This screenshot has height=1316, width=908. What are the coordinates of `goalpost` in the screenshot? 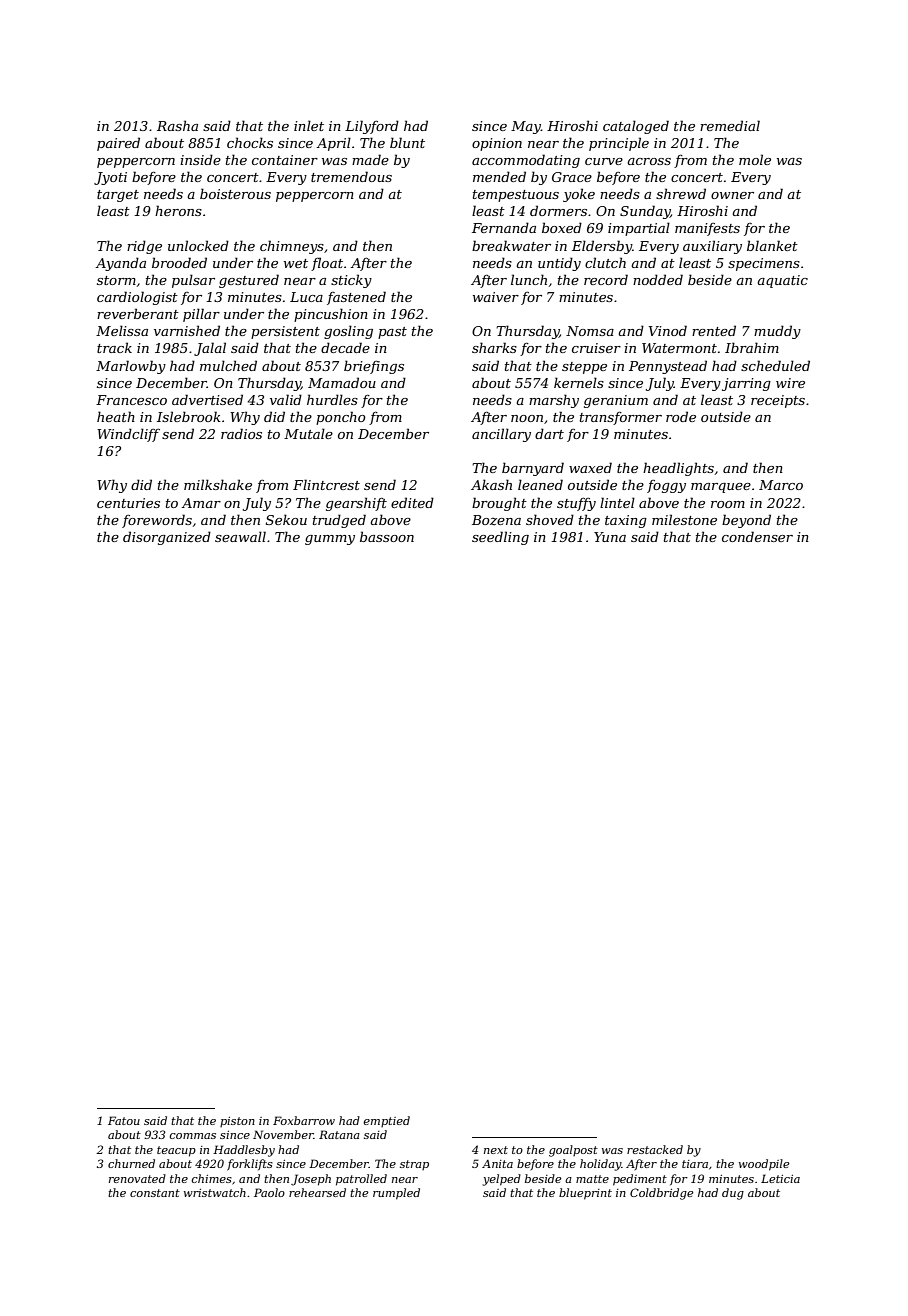 It's located at (573, 1151).
